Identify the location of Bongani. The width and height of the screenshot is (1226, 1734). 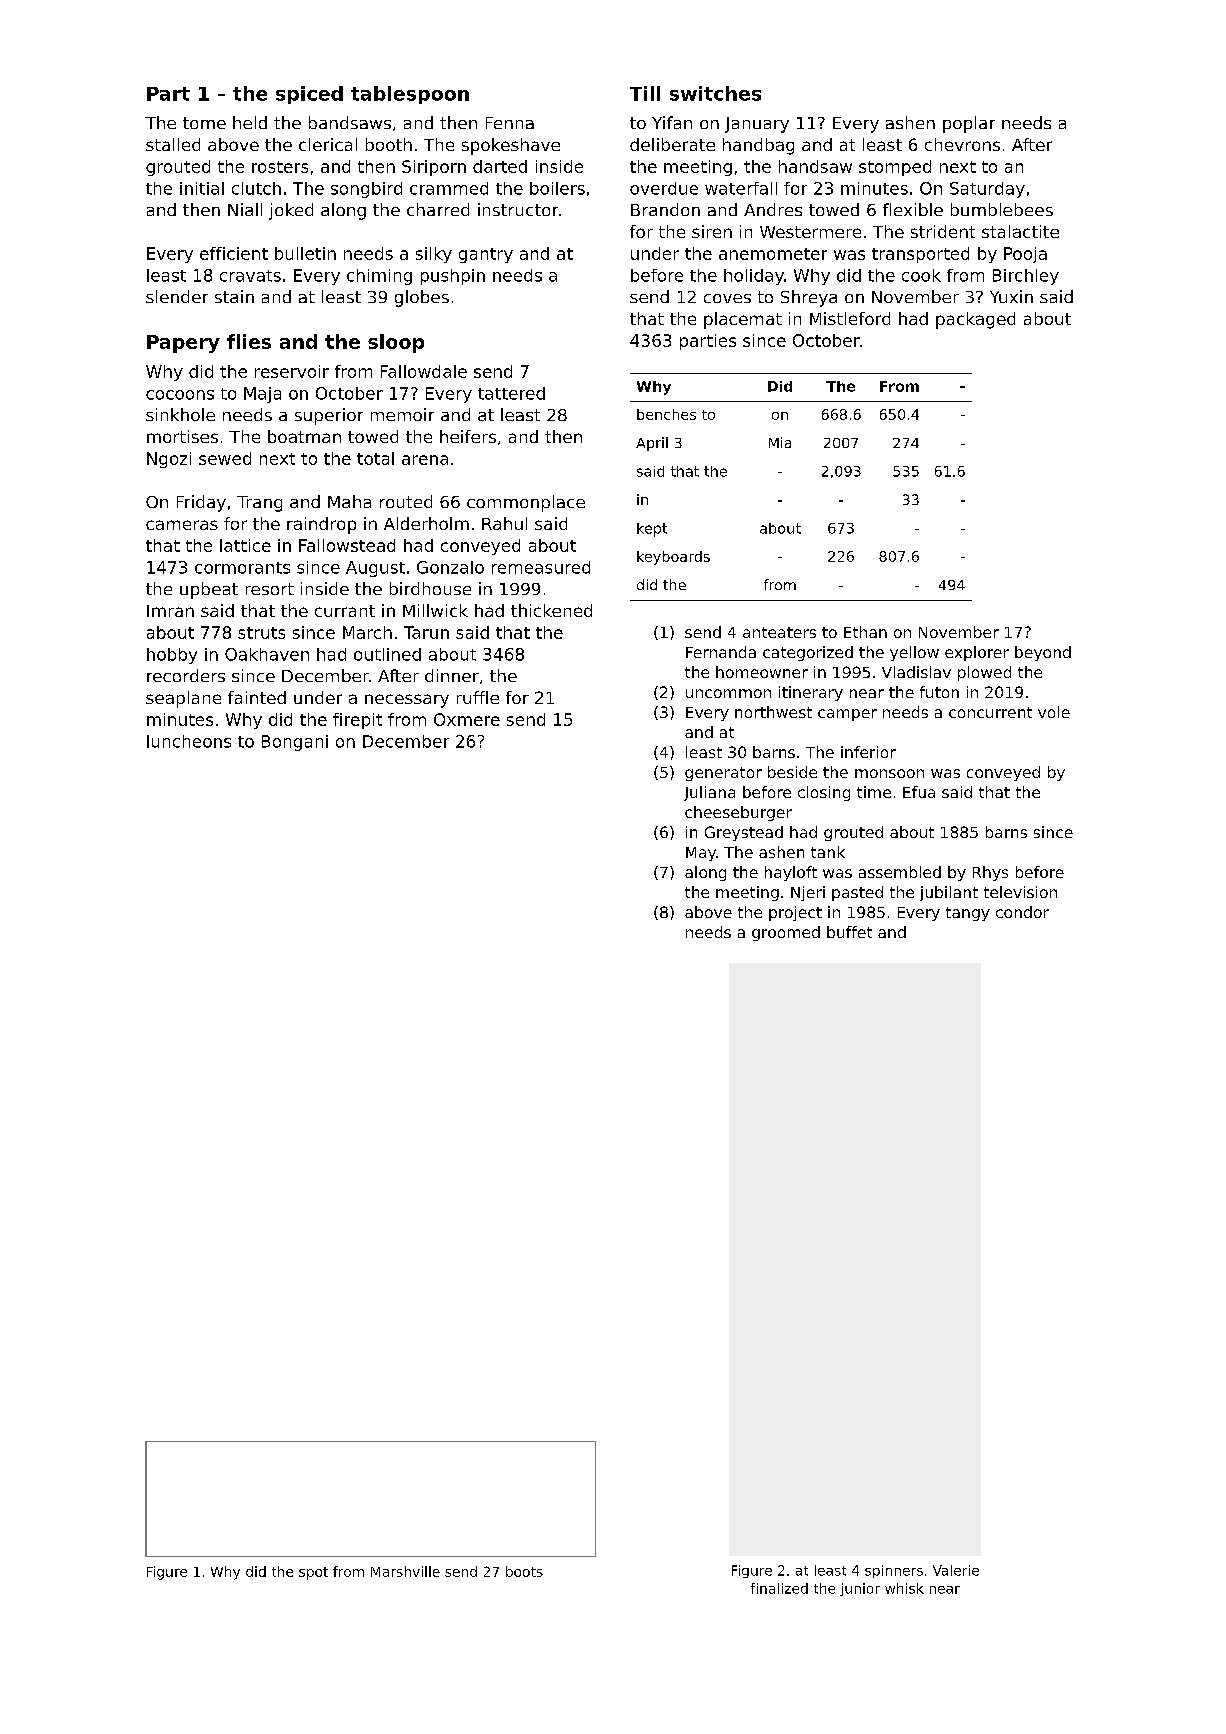
(295, 743).
